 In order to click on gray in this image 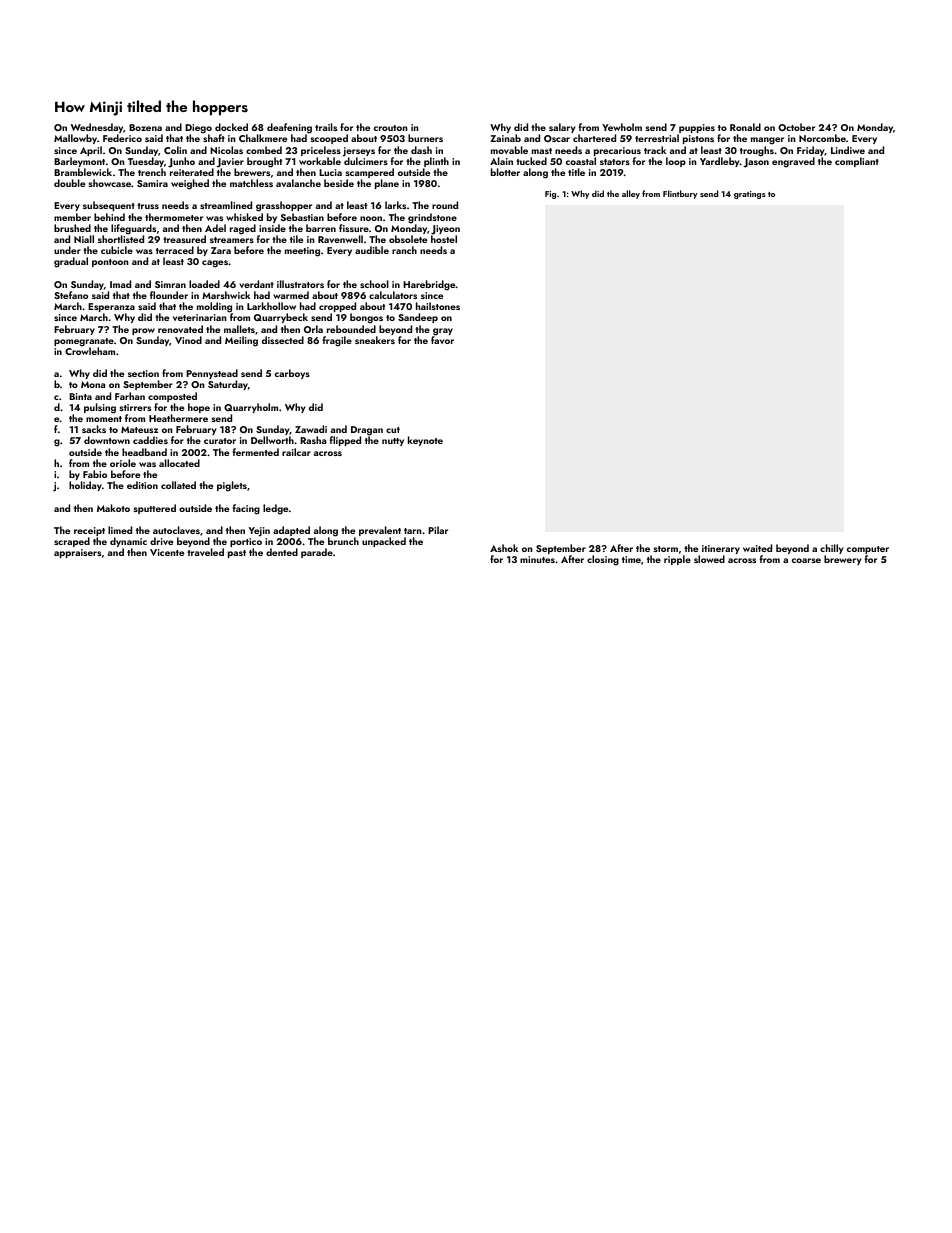, I will do `click(443, 332)`.
